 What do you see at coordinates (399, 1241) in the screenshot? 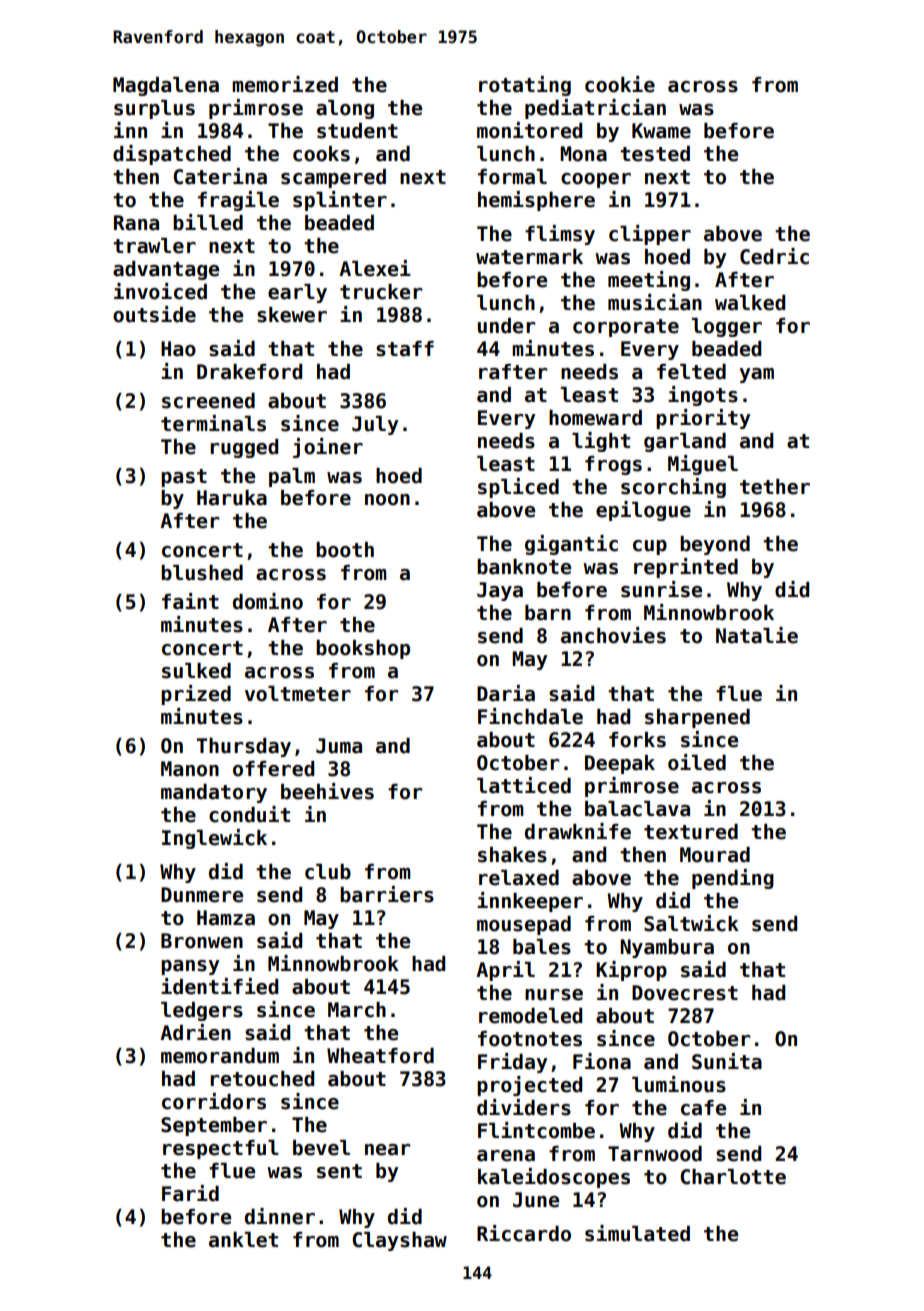
I see `Clayshaw` at bounding box center [399, 1241].
